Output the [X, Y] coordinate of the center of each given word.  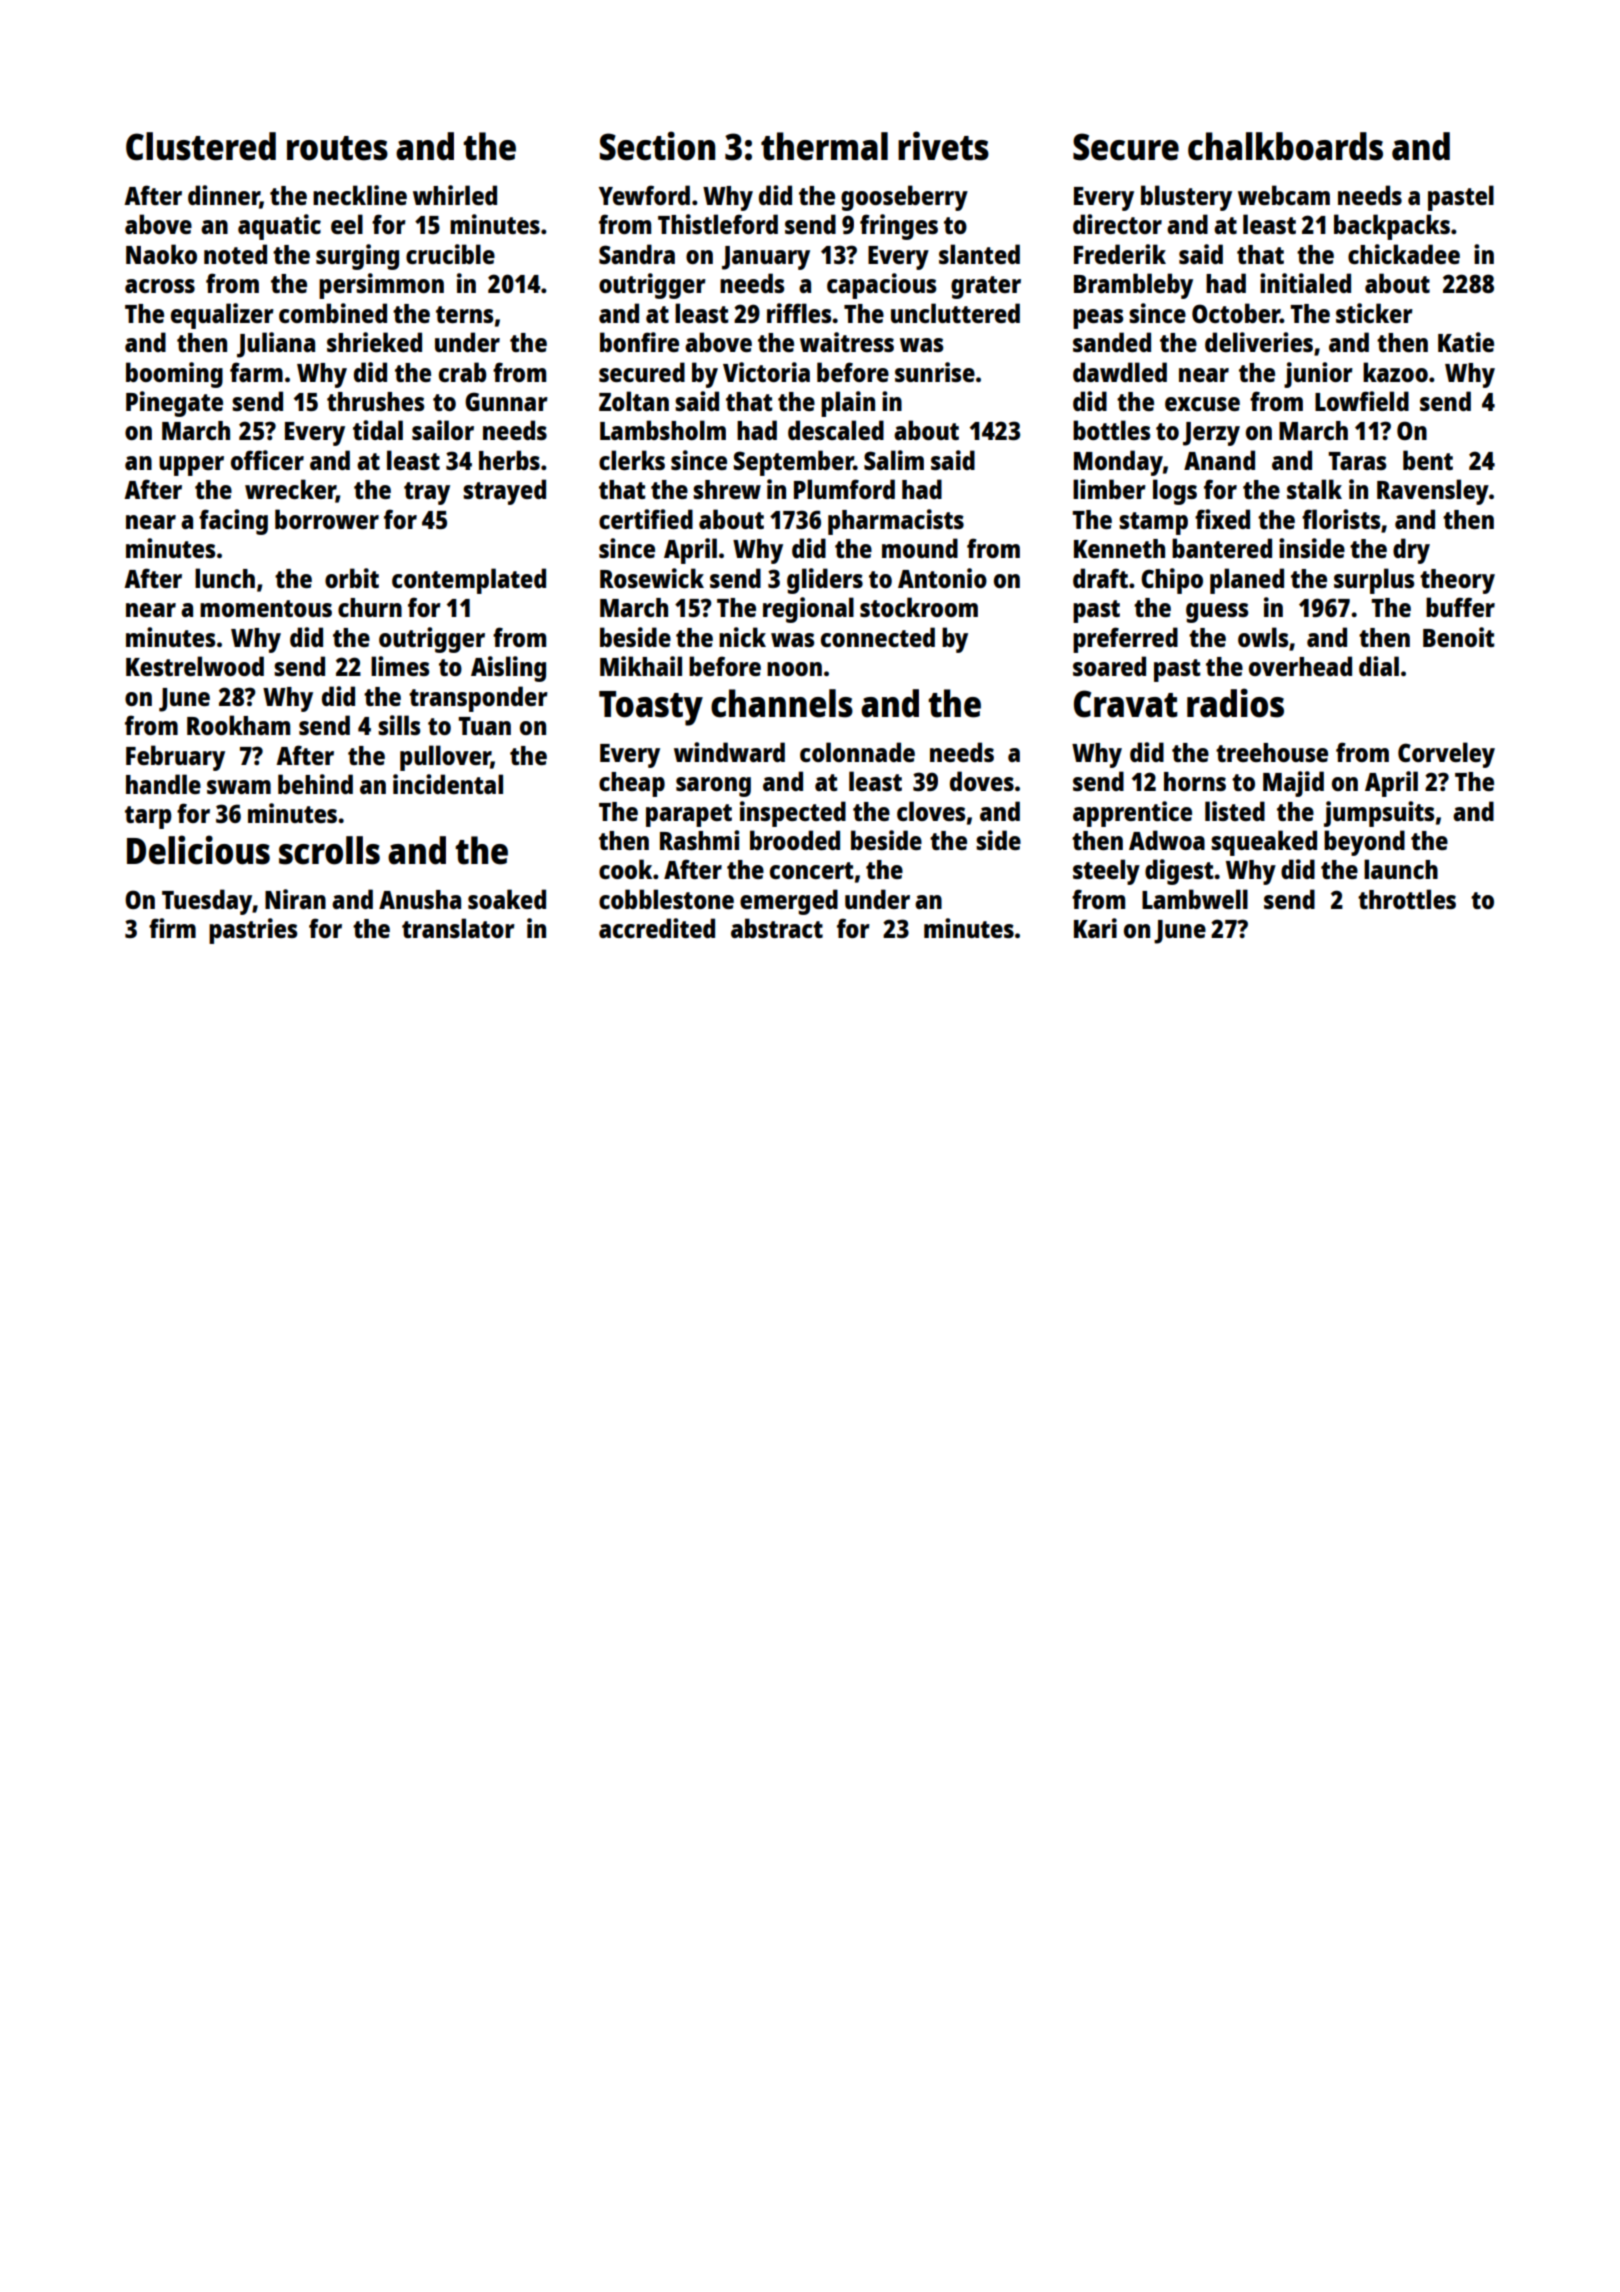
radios [1235, 703]
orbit [352, 578]
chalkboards [1285, 146]
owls [1263, 637]
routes [337, 148]
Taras [1357, 461]
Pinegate [174, 404]
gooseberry [904, 198]
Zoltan [634, 401]
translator [458, 928]
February [175, 758]
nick [742, 637]
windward [729, 752]
